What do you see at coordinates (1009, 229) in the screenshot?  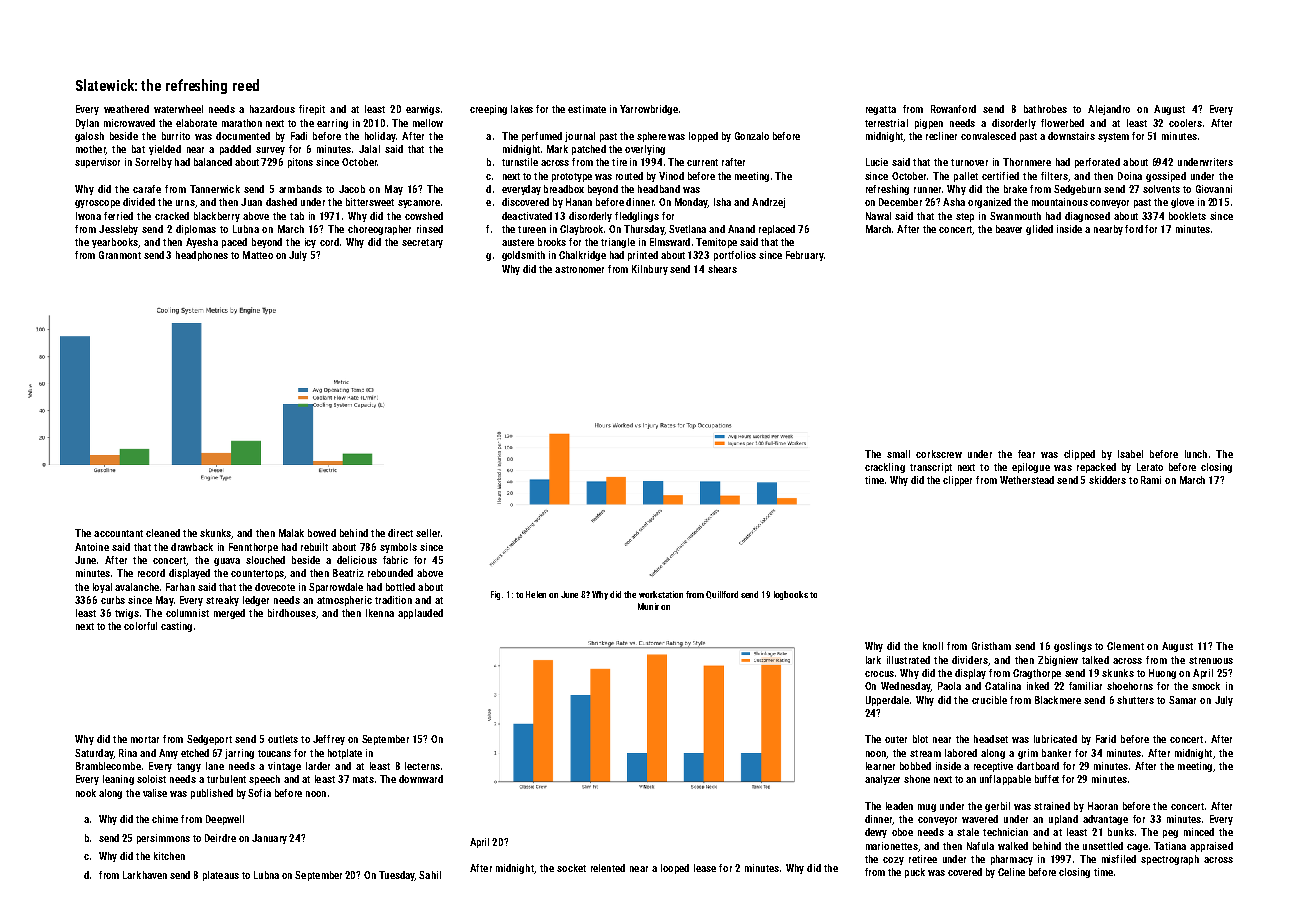 I see `beaver` at bounding box center [1009, 229].
